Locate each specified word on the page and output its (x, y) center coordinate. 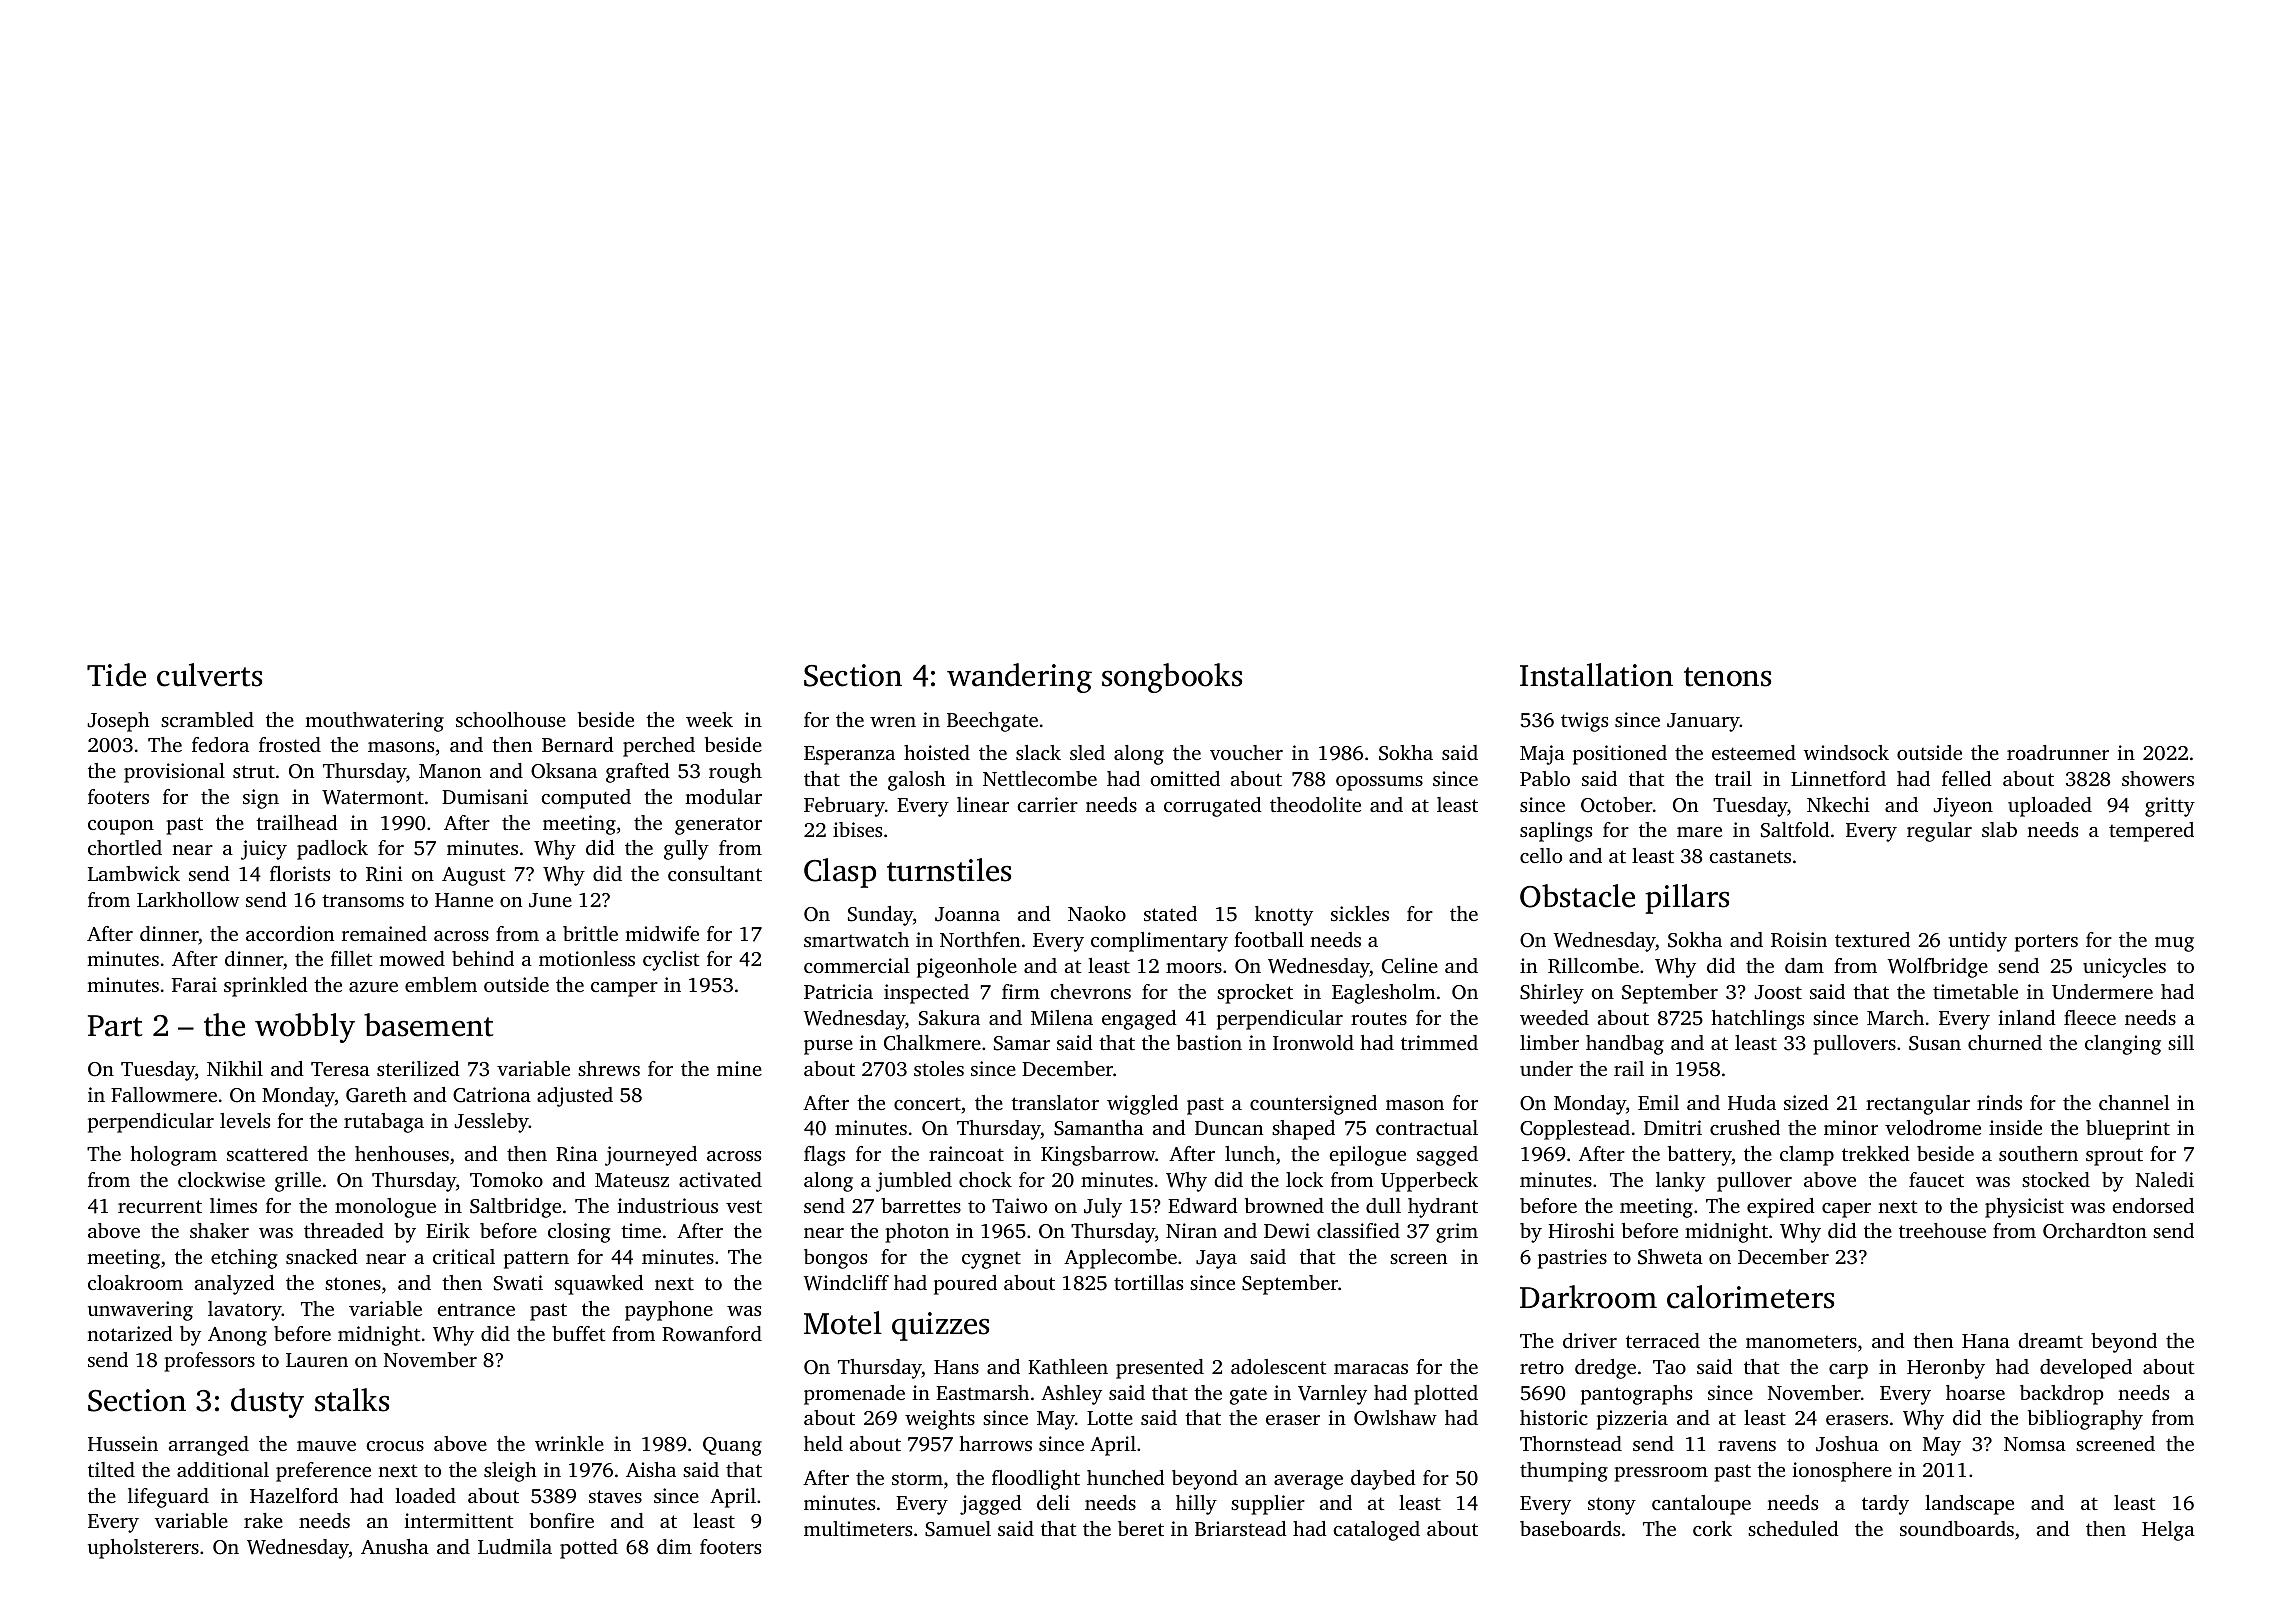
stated (1170, 913)
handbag (1625, 1045)
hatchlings (1757, 1020)
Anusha (395, 1546)
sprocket (1255, 994)
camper (624, 989)
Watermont (373, 797)
